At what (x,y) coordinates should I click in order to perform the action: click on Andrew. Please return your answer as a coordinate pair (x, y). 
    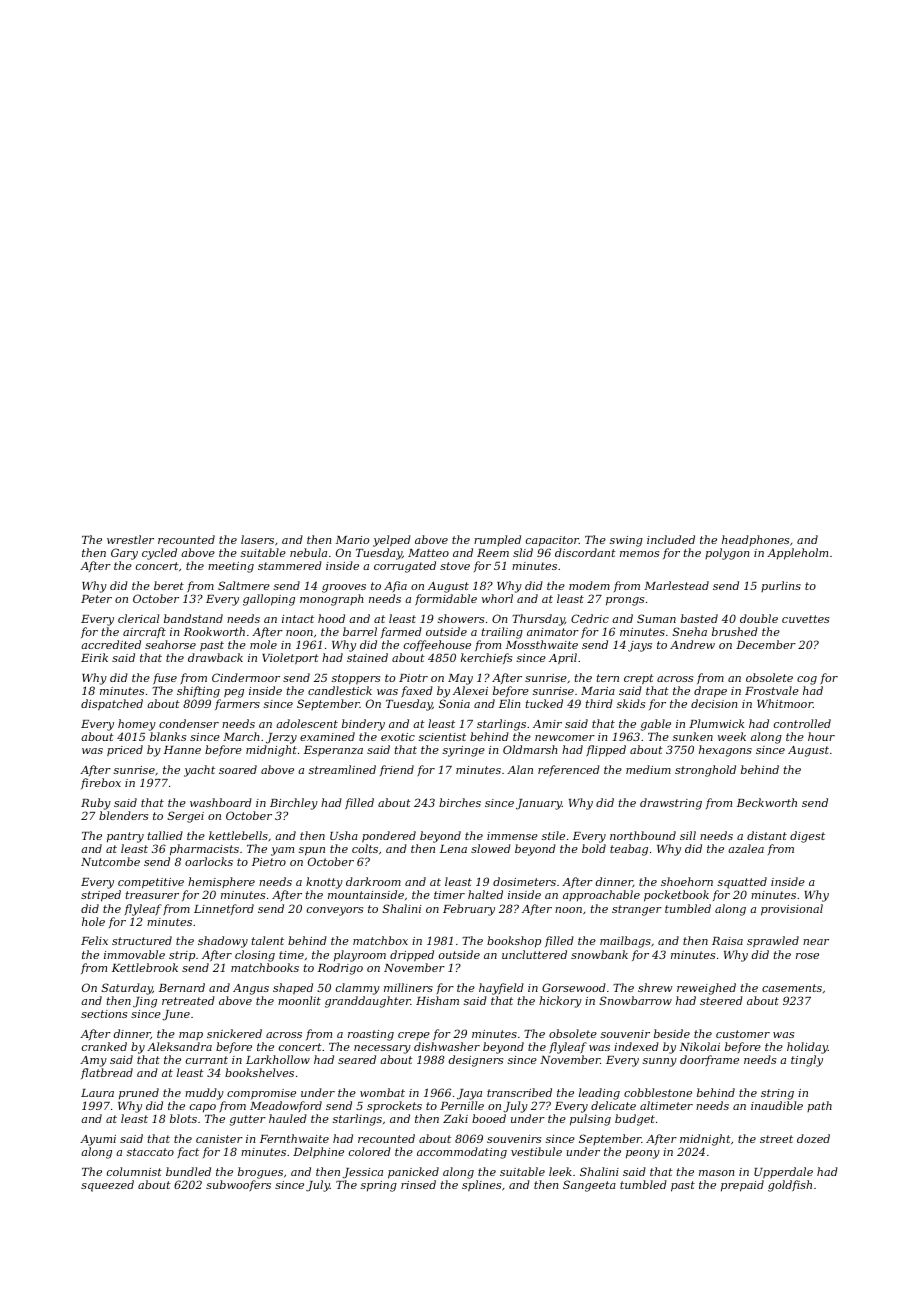
    Looking at the image, I should click on (692, 644).
